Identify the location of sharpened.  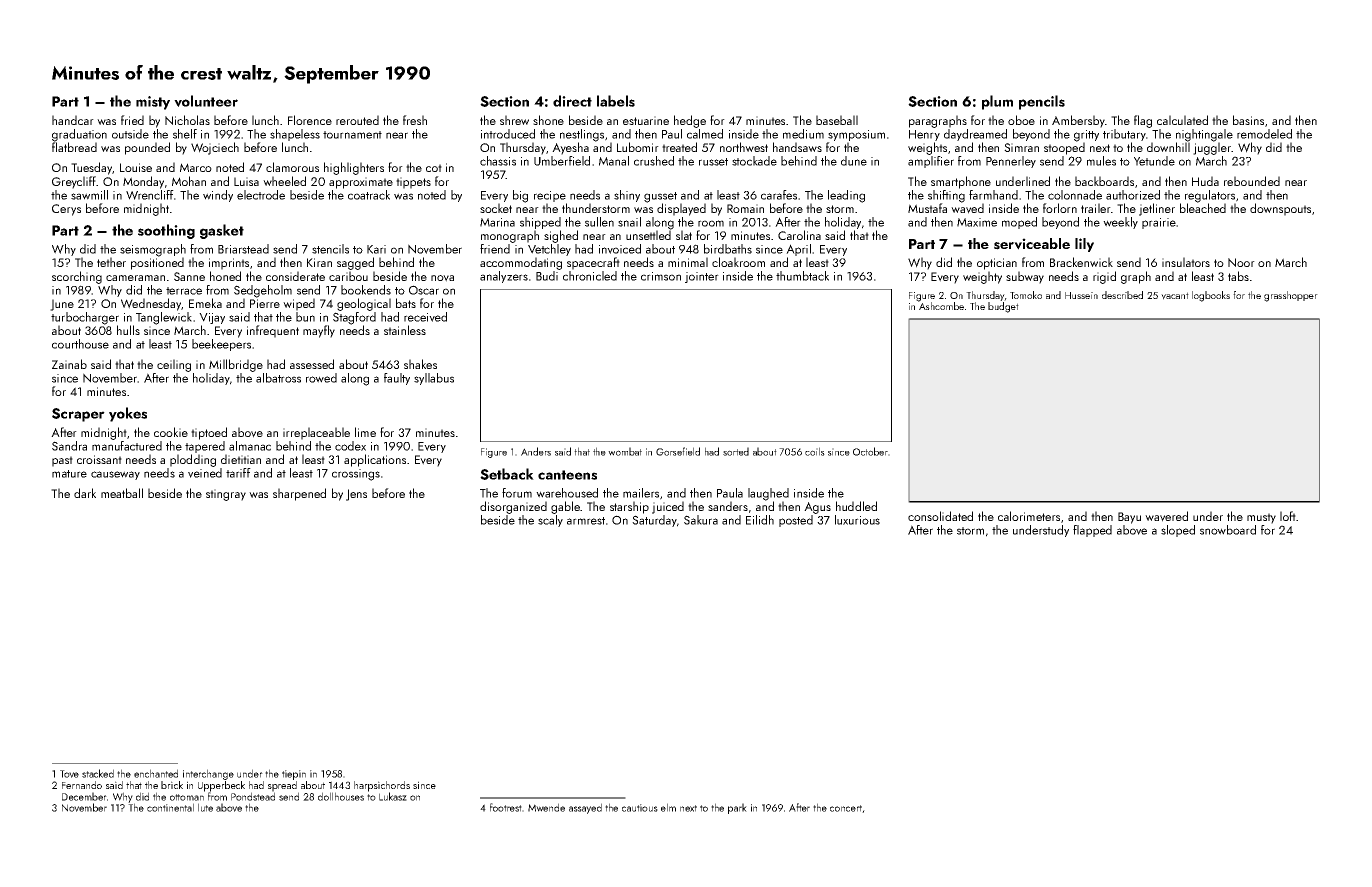
(299, 494).
